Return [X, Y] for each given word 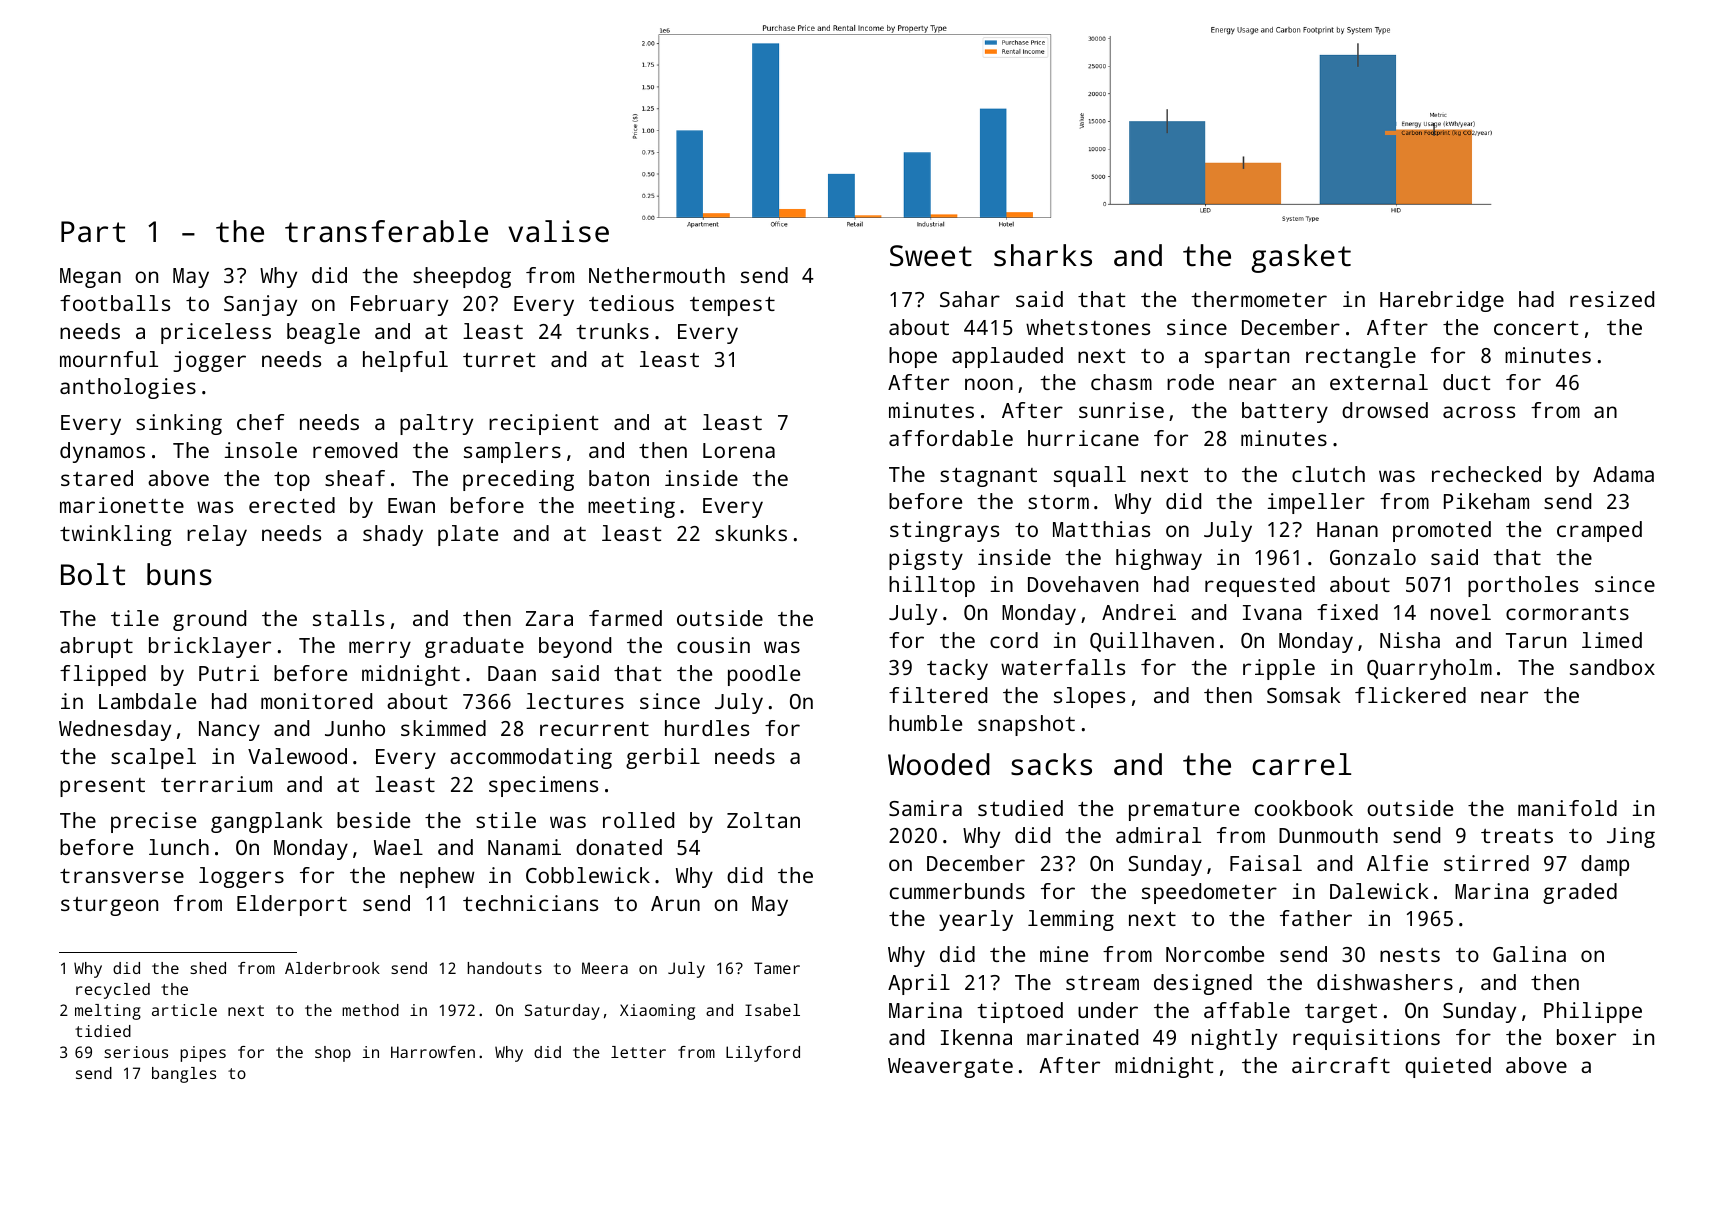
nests [1410, 955]
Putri [229, 673]
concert [1536, 328]
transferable [386, 231]
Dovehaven [1083, 584]
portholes [1523, 586]
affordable [951, 438]
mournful [109, 359]
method [370, 1010]
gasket [1301, 258]
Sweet [931, 256]
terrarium [216, 784]
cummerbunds [957, 891]
